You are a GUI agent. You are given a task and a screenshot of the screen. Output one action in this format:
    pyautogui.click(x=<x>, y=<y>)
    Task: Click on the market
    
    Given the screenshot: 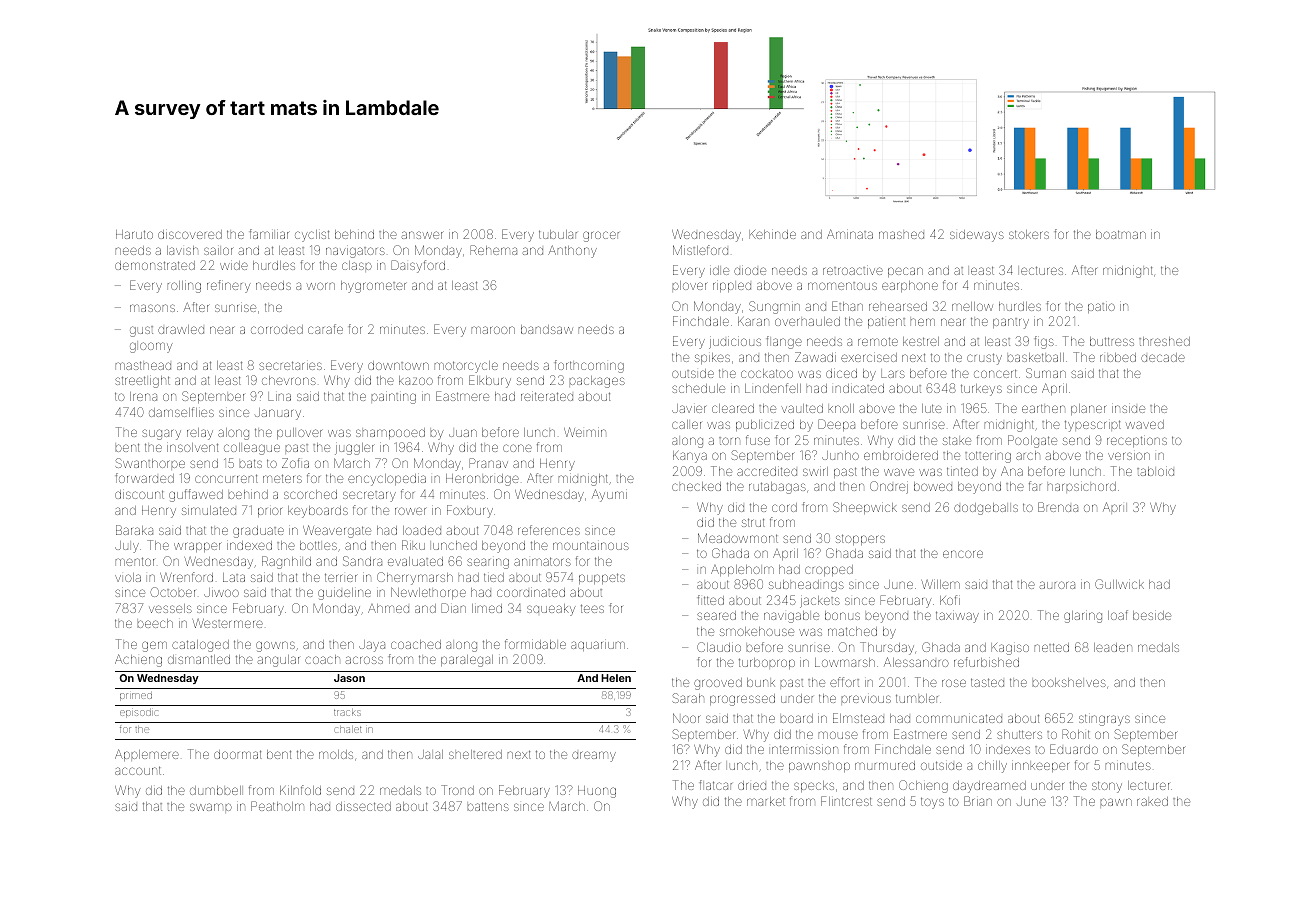 What is the action you would take?
    pyautogui.click(x=766, y=801)
